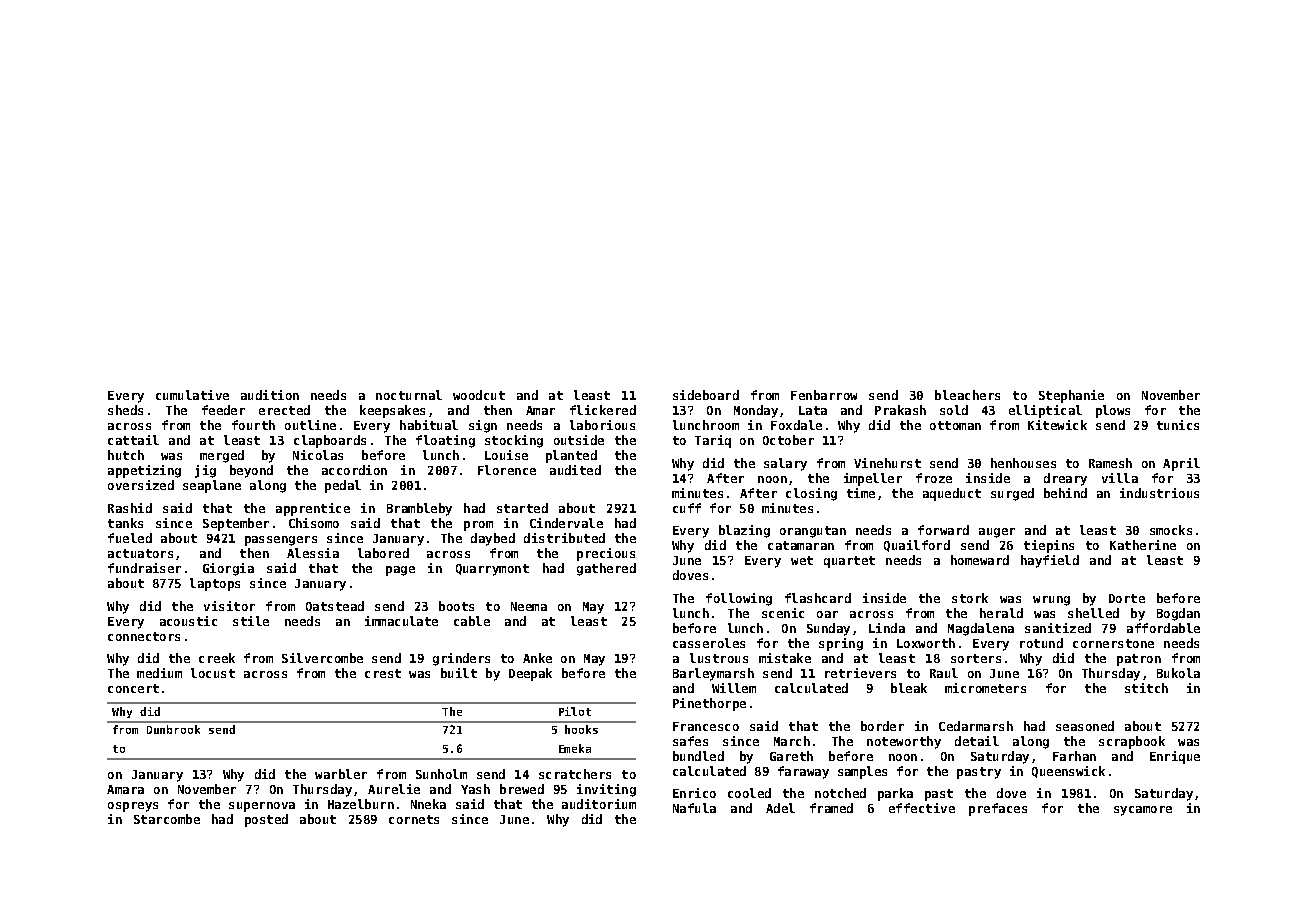  What do you see at coordinates (159, 673) in the screenshot?
I see `medium` at bounding box center [159, 673].
